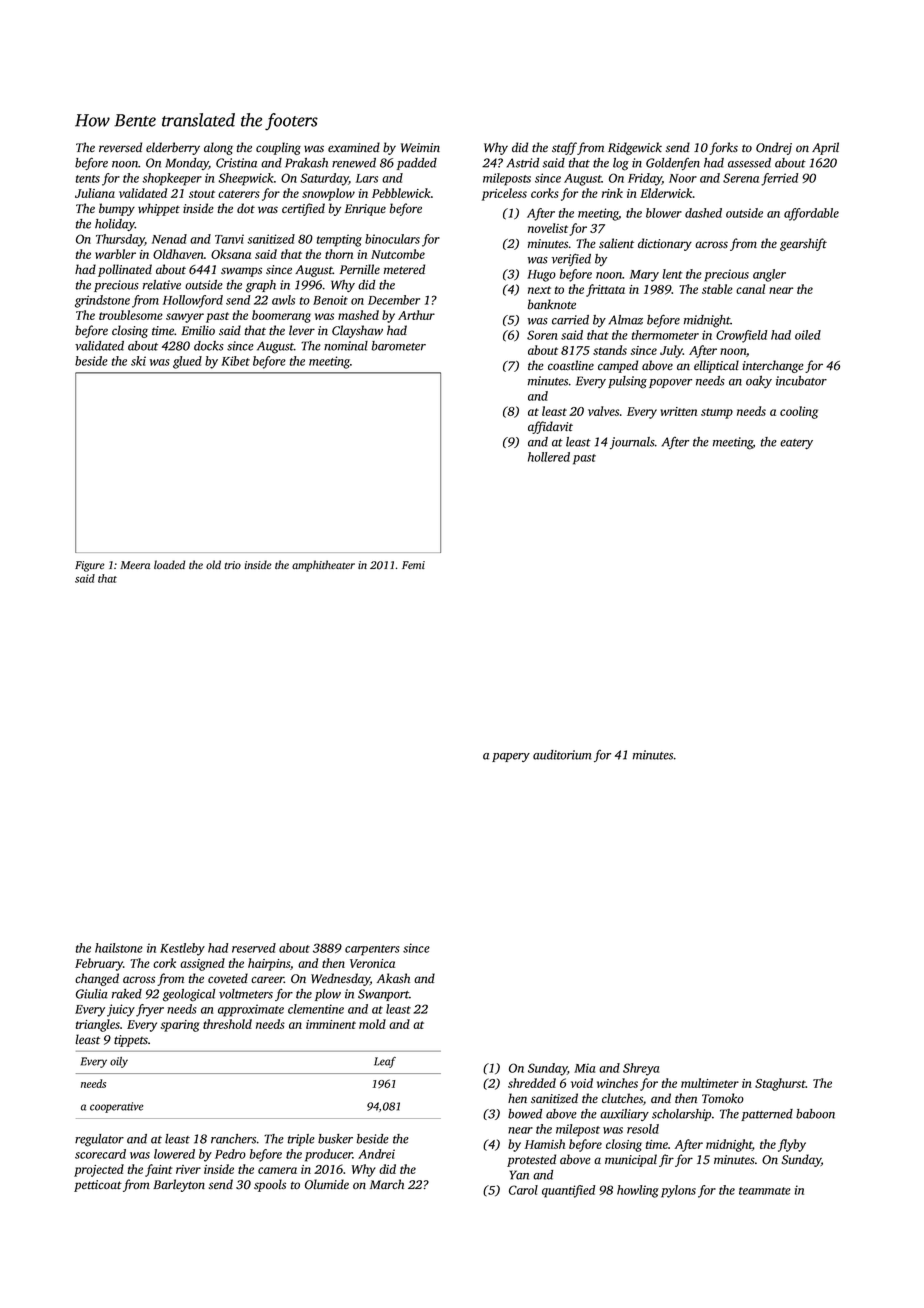 This image has width=924, height=1308. What do you see at coordinates (796, 444) in the image?
I see `eatery` at bounding box center [796, 444].
